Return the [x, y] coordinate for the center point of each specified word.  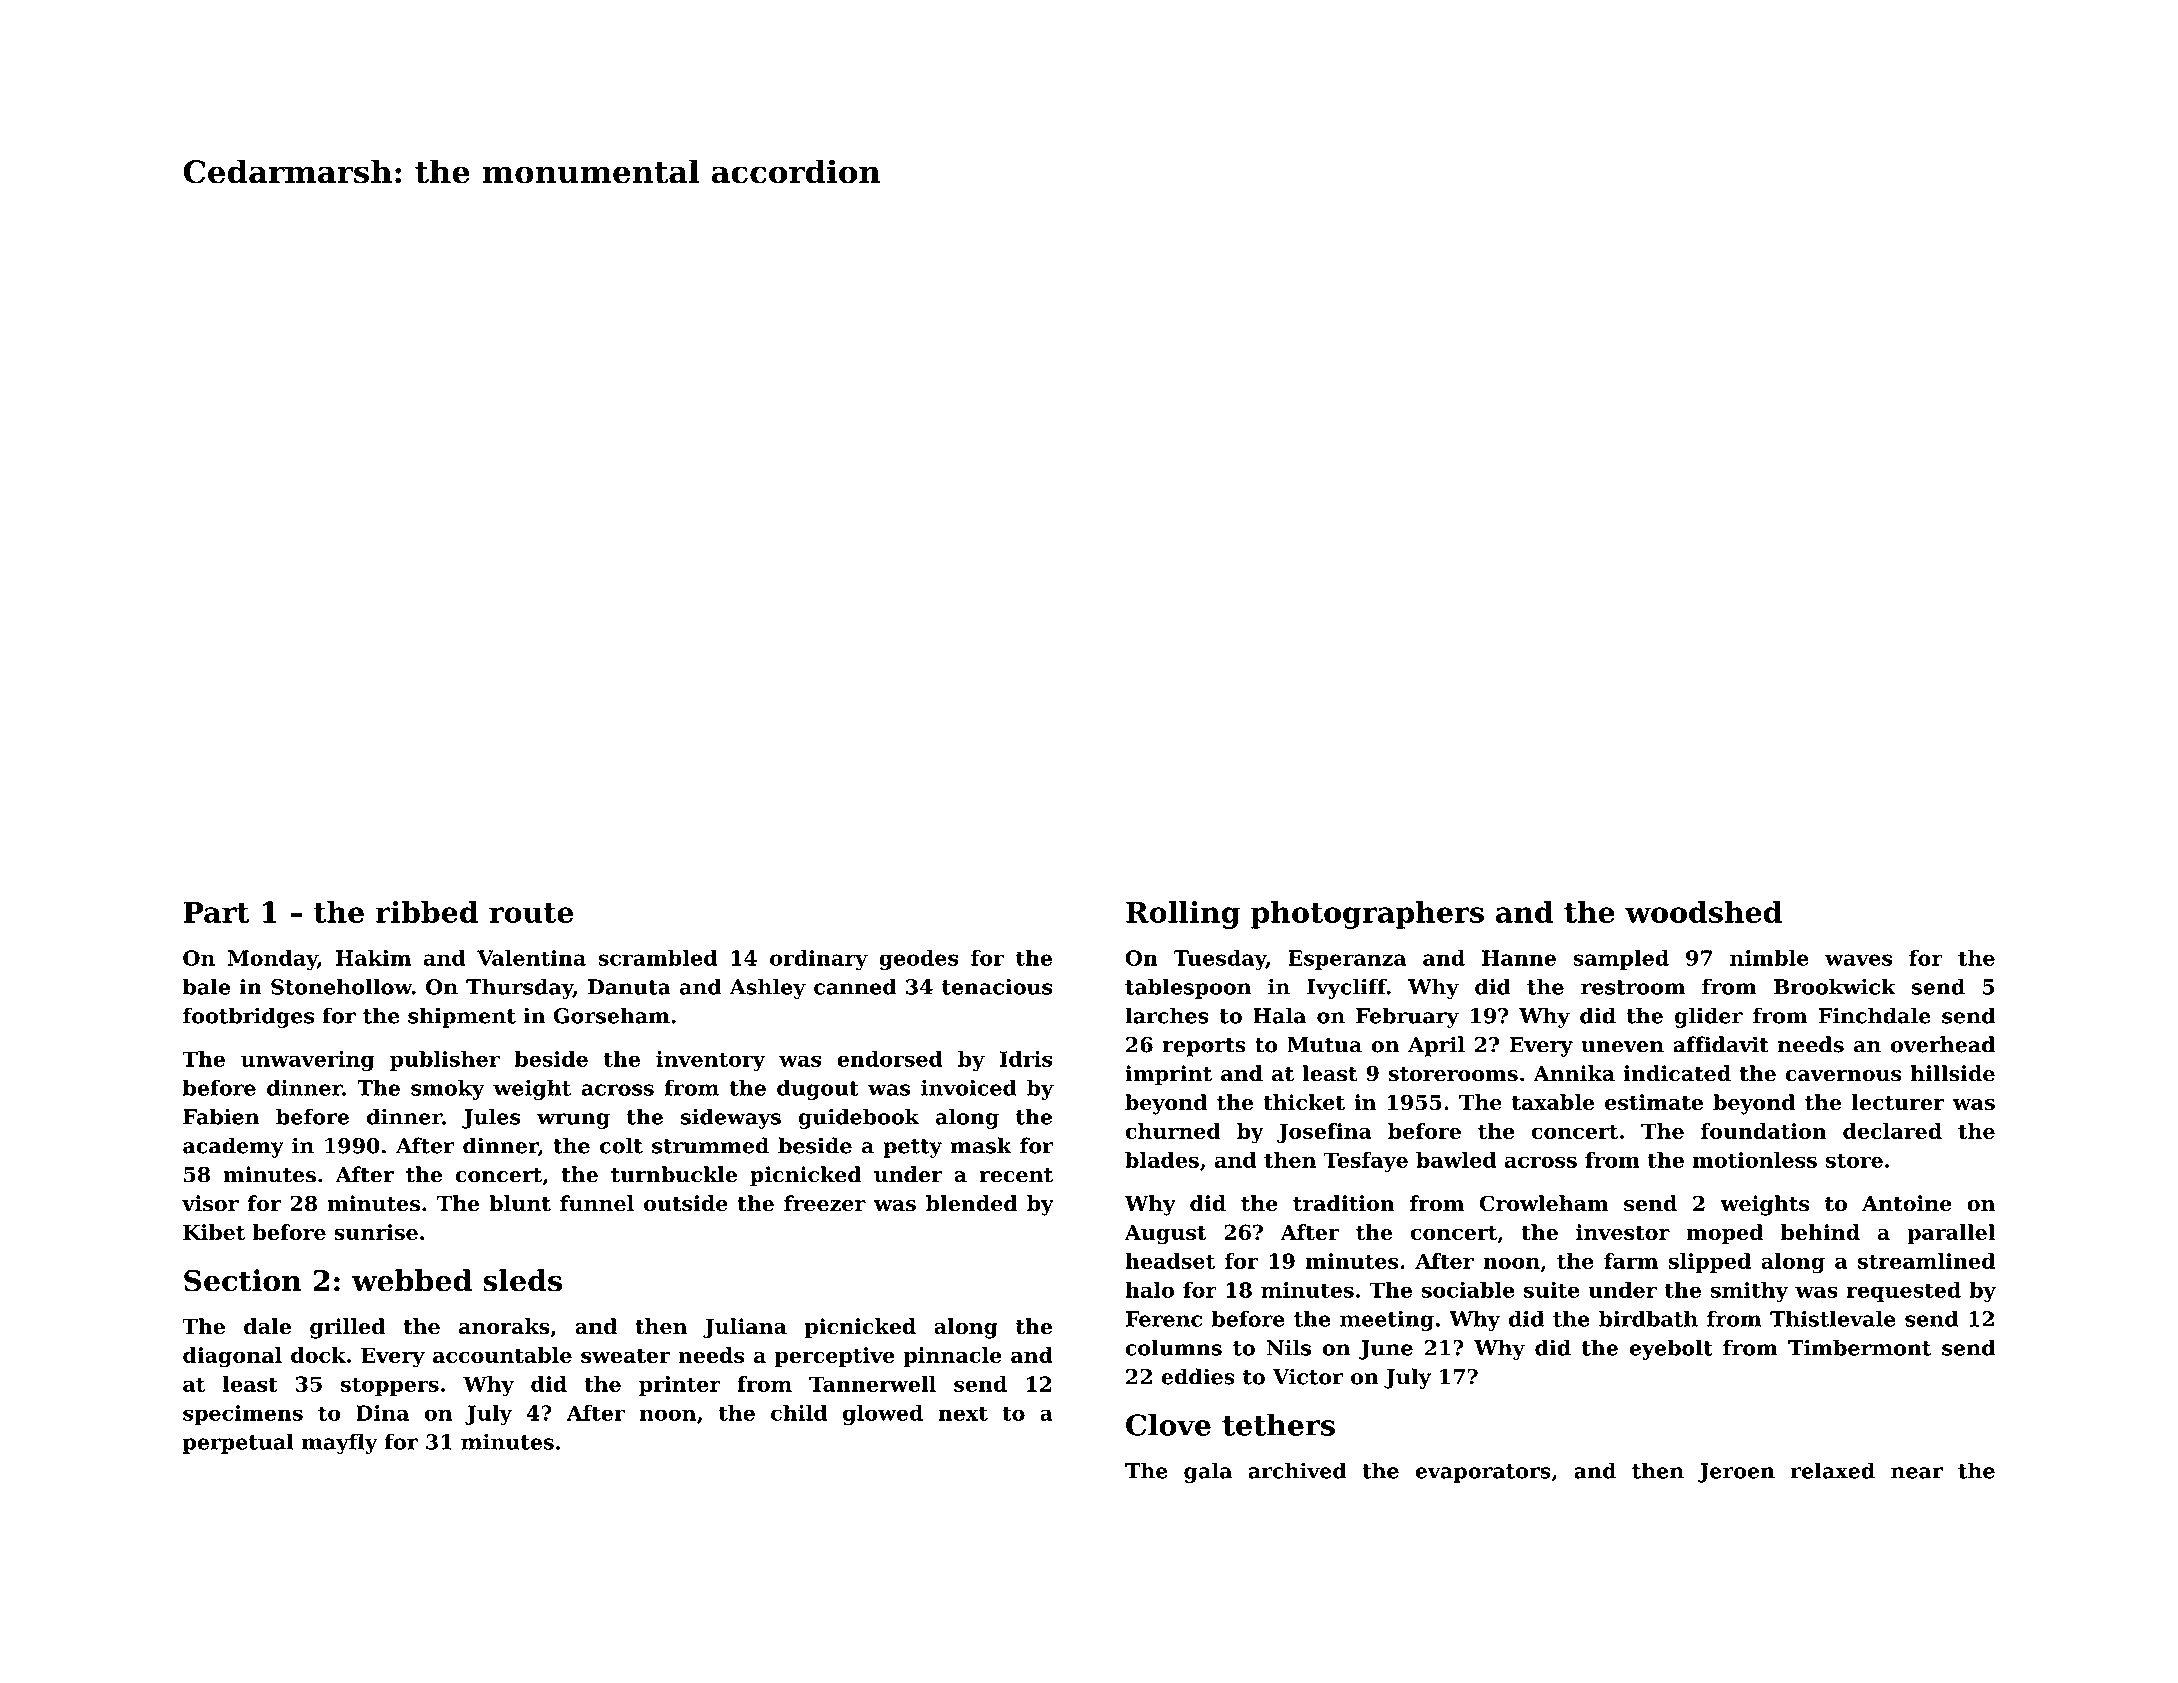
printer [680, 1386]
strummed [710, 1145]
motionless [1754, 1160]
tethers [1278, 1424]
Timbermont [1859, 1347]
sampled [1621, 960]
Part [217, 912]
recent [1016, 1175]
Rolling [1183, 915]
